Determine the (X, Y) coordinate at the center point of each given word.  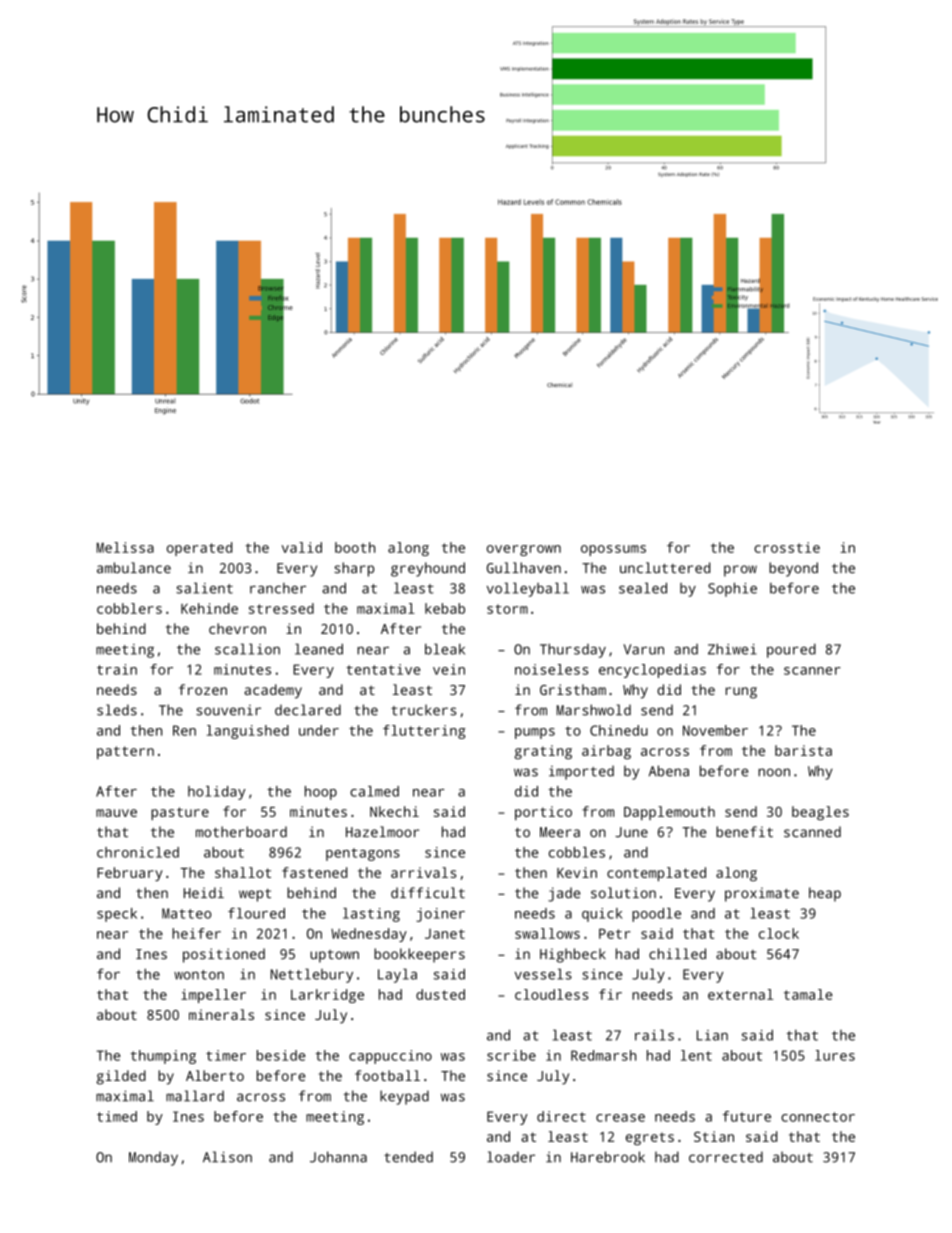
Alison (227, 1157)
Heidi (204, 892)
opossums (613, 550)
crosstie (787, 547)
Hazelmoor (382, 831)
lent (696, 1055)
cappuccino (390, 1057)
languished (248, 732)
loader (511, 1157)
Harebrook (608, 1157)
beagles (820, 813)
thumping (163, 1057)
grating (543, 752)
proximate (762, 894)
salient (204, 588)
